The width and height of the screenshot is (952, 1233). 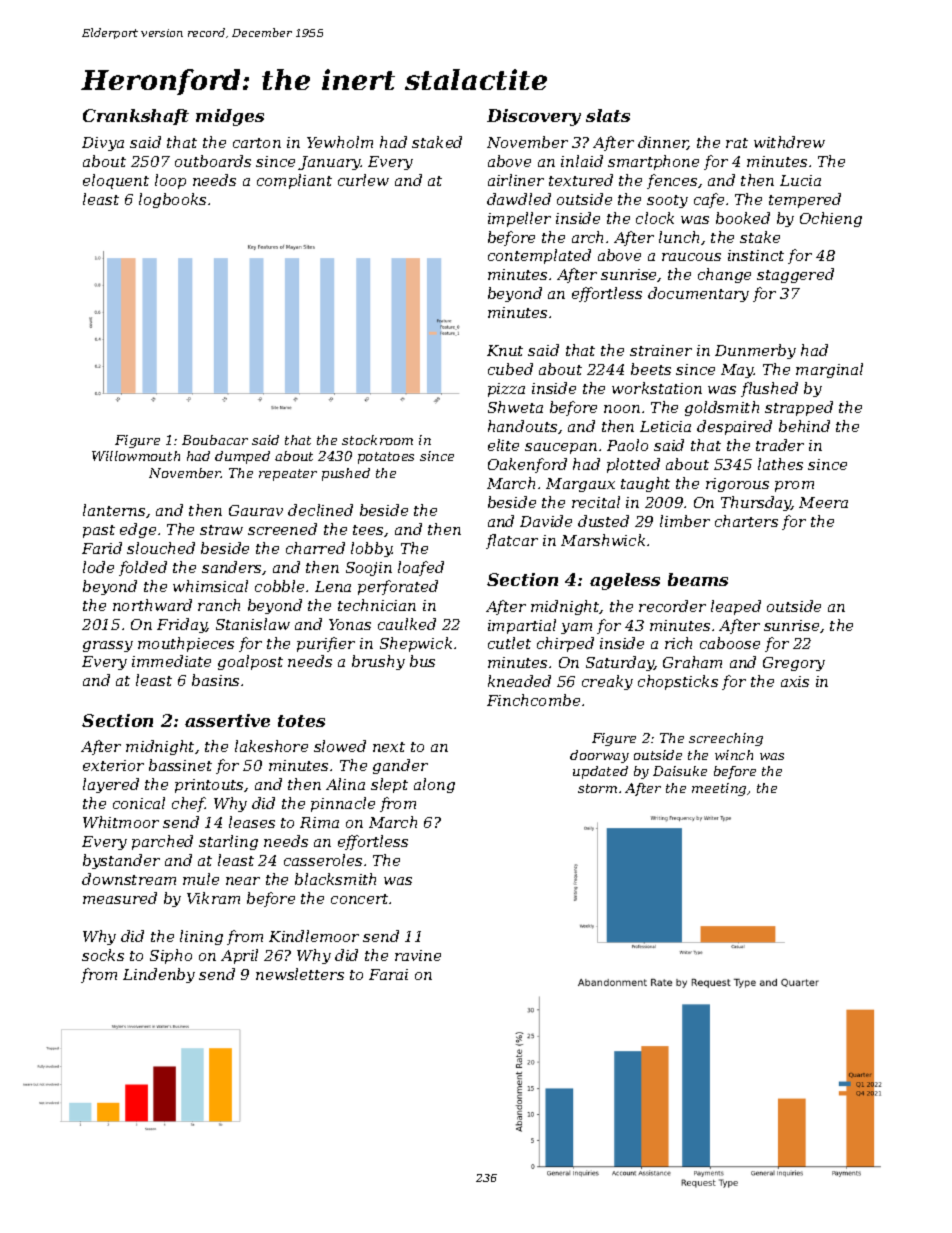 I want to click on limber, so click(x=685, y=521).
